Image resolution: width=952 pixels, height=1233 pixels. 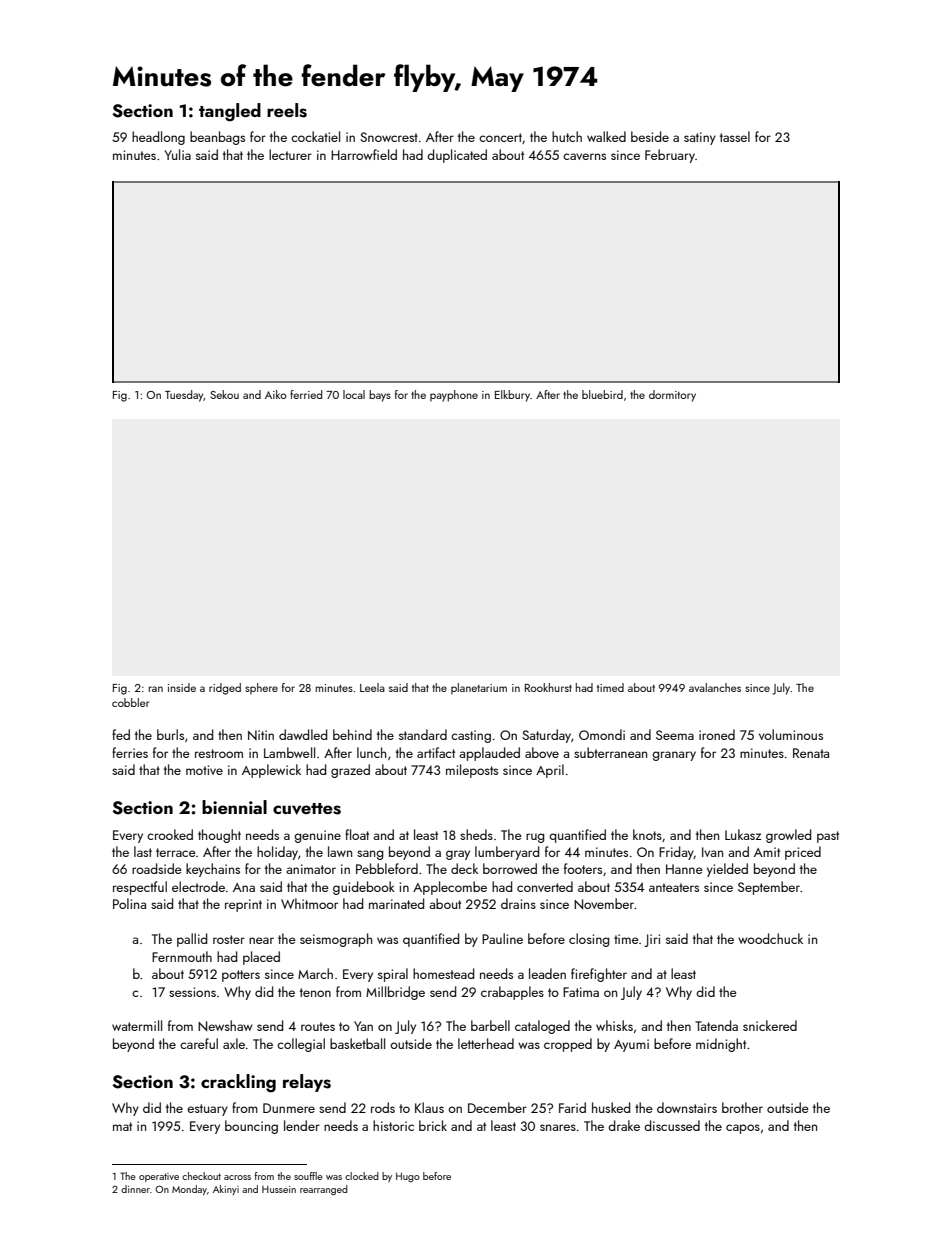 What do you see at coordinates (672, 1125) in the screenshot?
I see `discussed` at bounding box center [672, 1125].
